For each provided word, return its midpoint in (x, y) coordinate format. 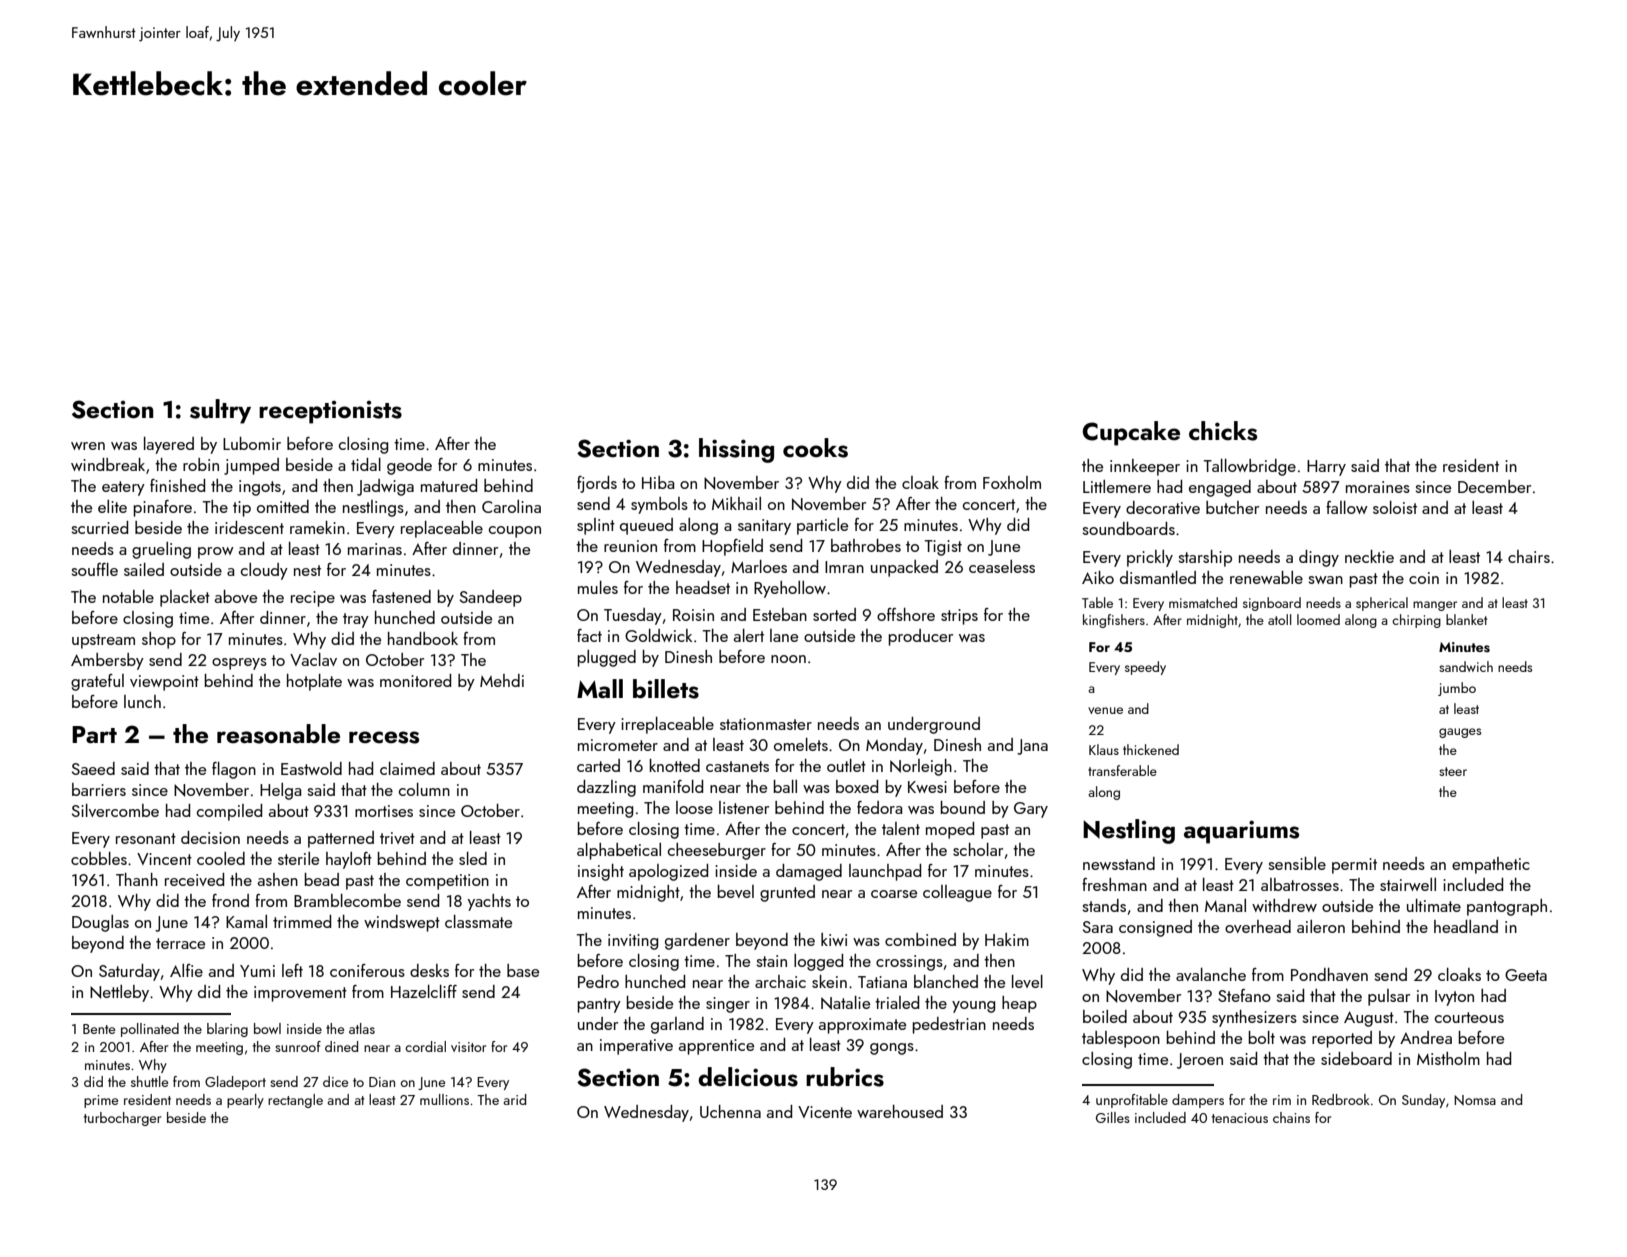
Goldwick (658, 635)
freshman (1114, 884)
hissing (736, 450)
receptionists (330, 412)
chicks (1223, 431)
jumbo (1457, 689)
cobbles (99, 858)
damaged (809, 872)
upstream (103, 641)
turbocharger (122, 1119)
